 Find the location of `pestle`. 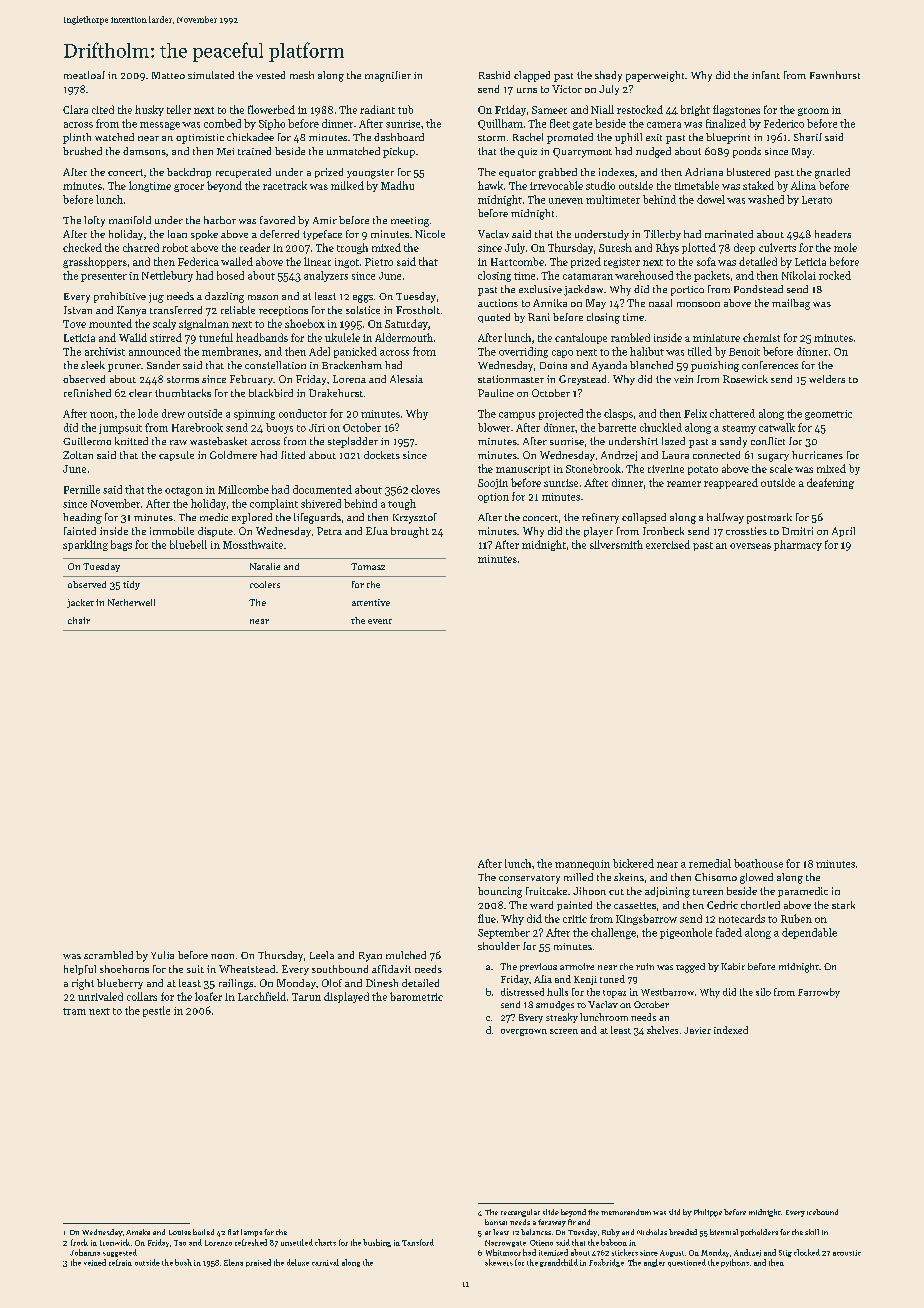

pestle is located at coordinates (156, 1011).
